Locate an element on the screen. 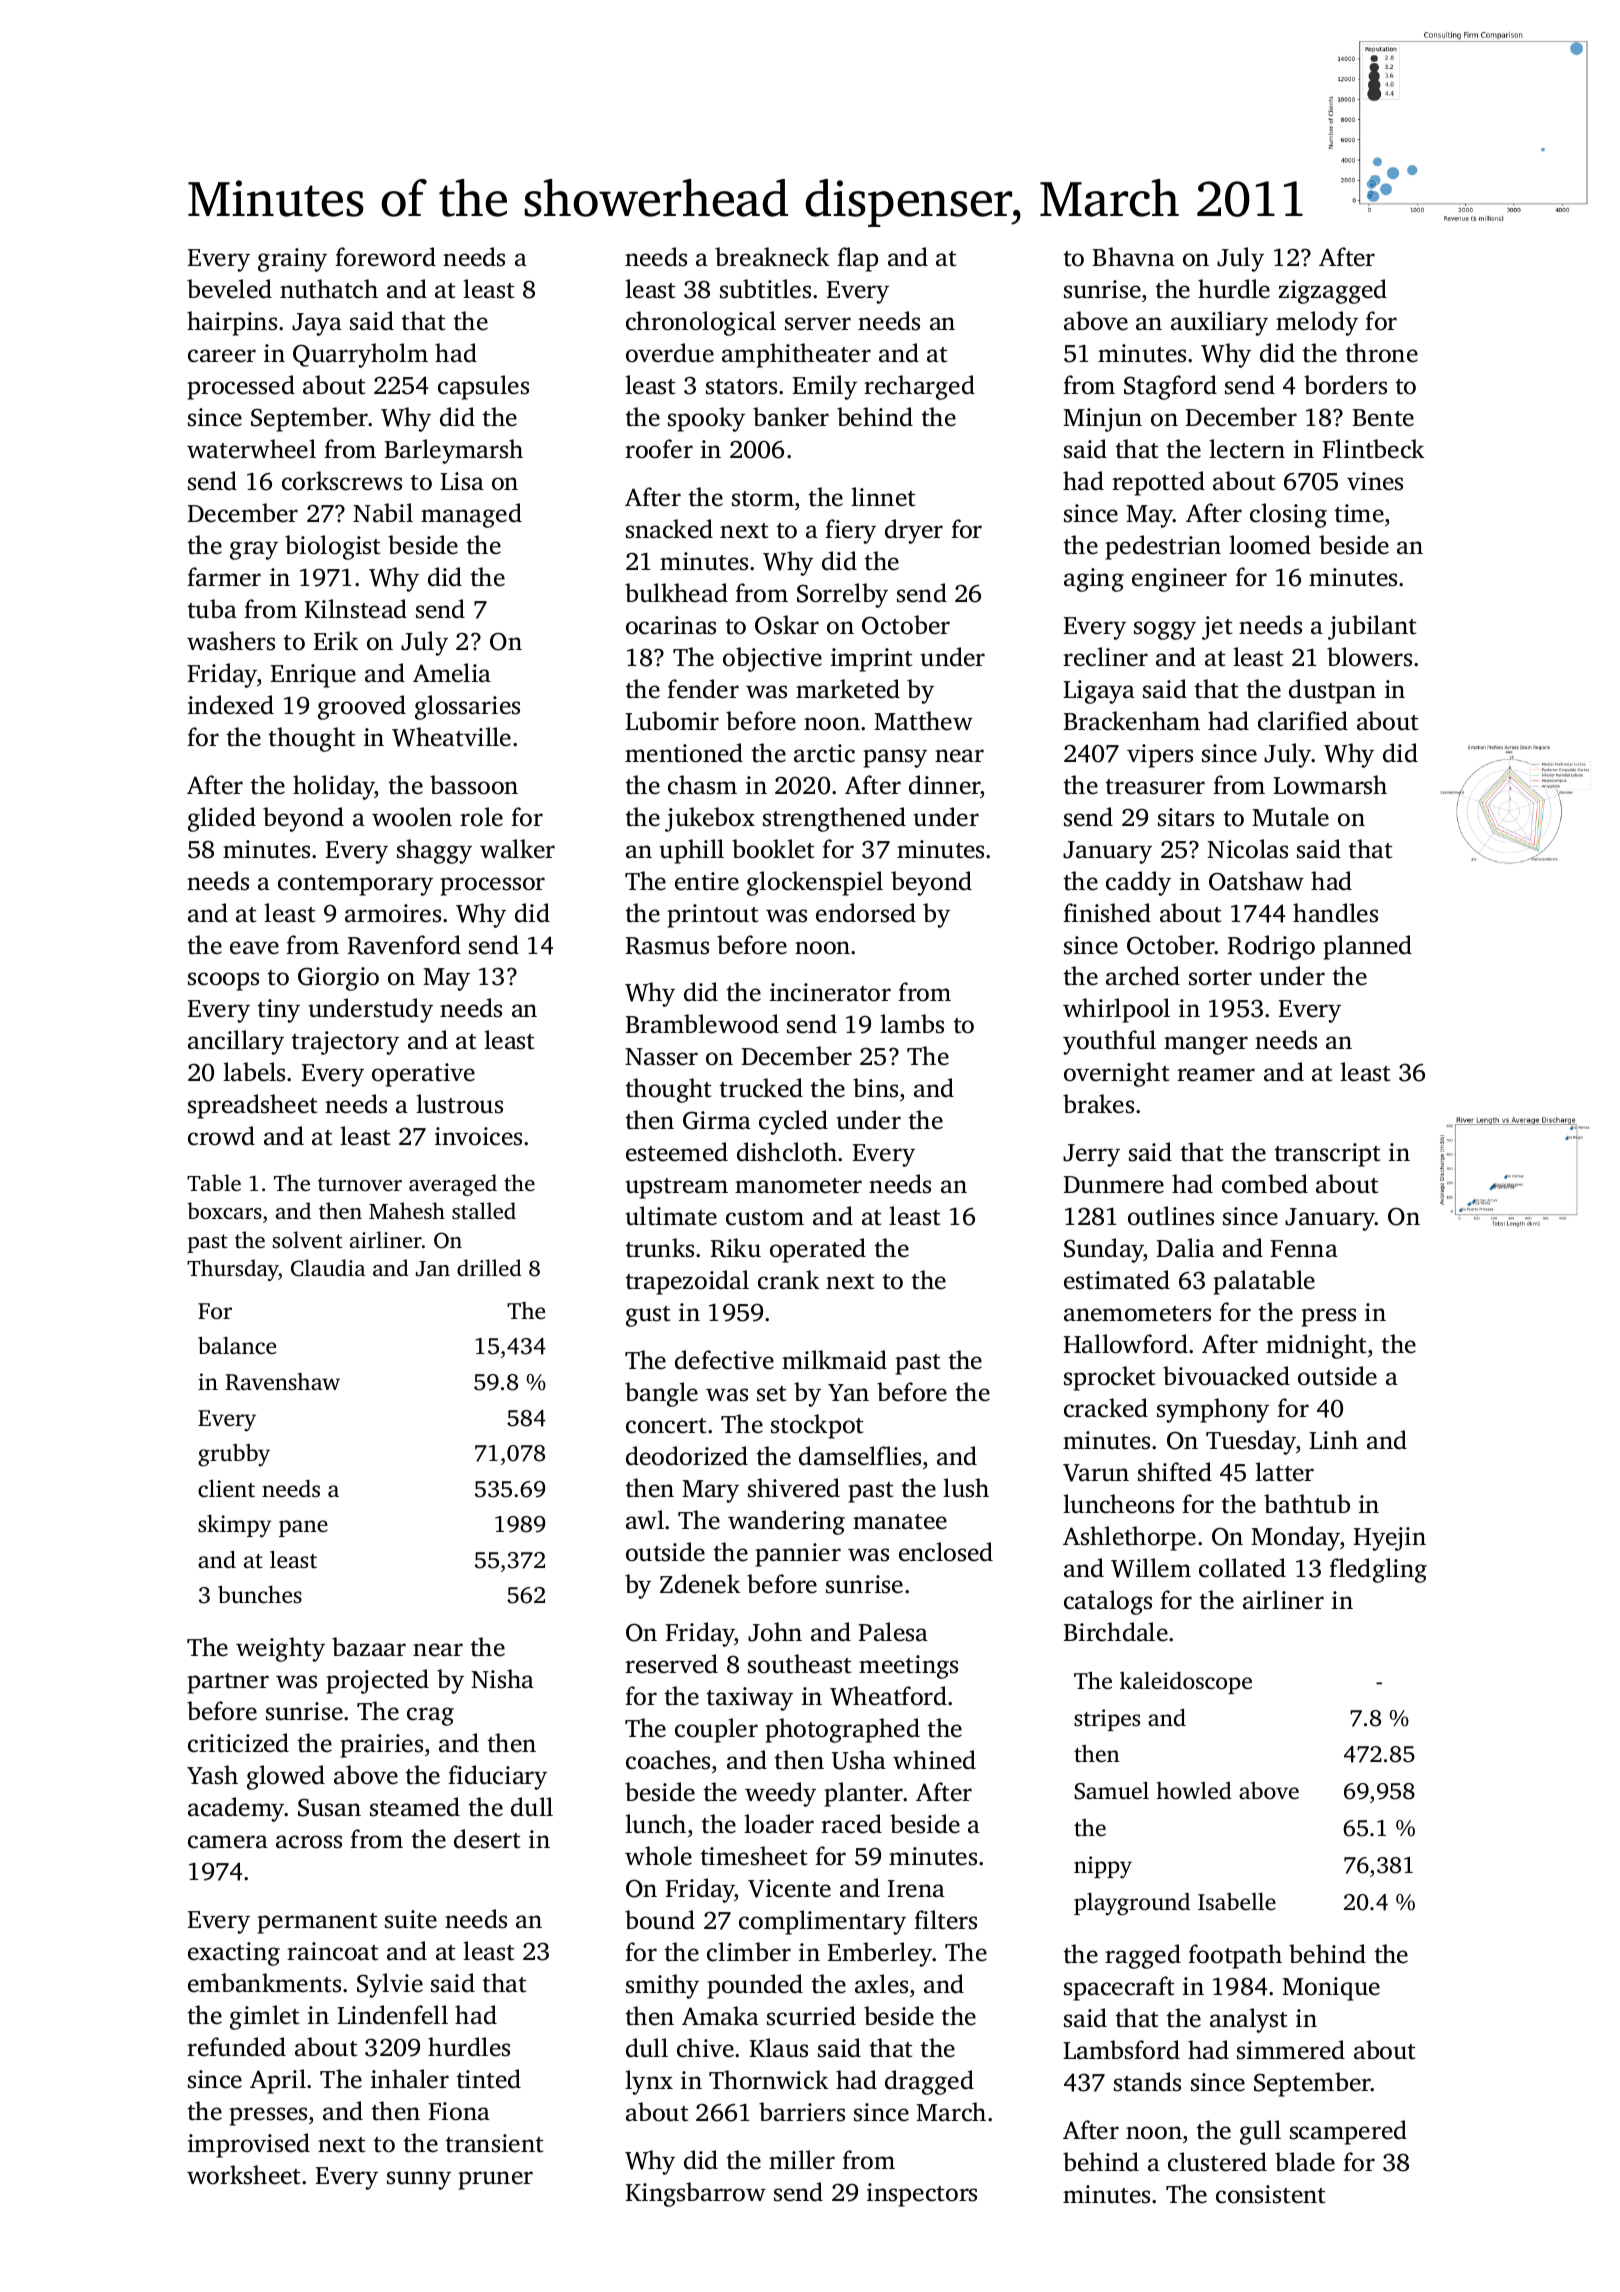  Barleymarsh is located at coordinates (454, 451).
